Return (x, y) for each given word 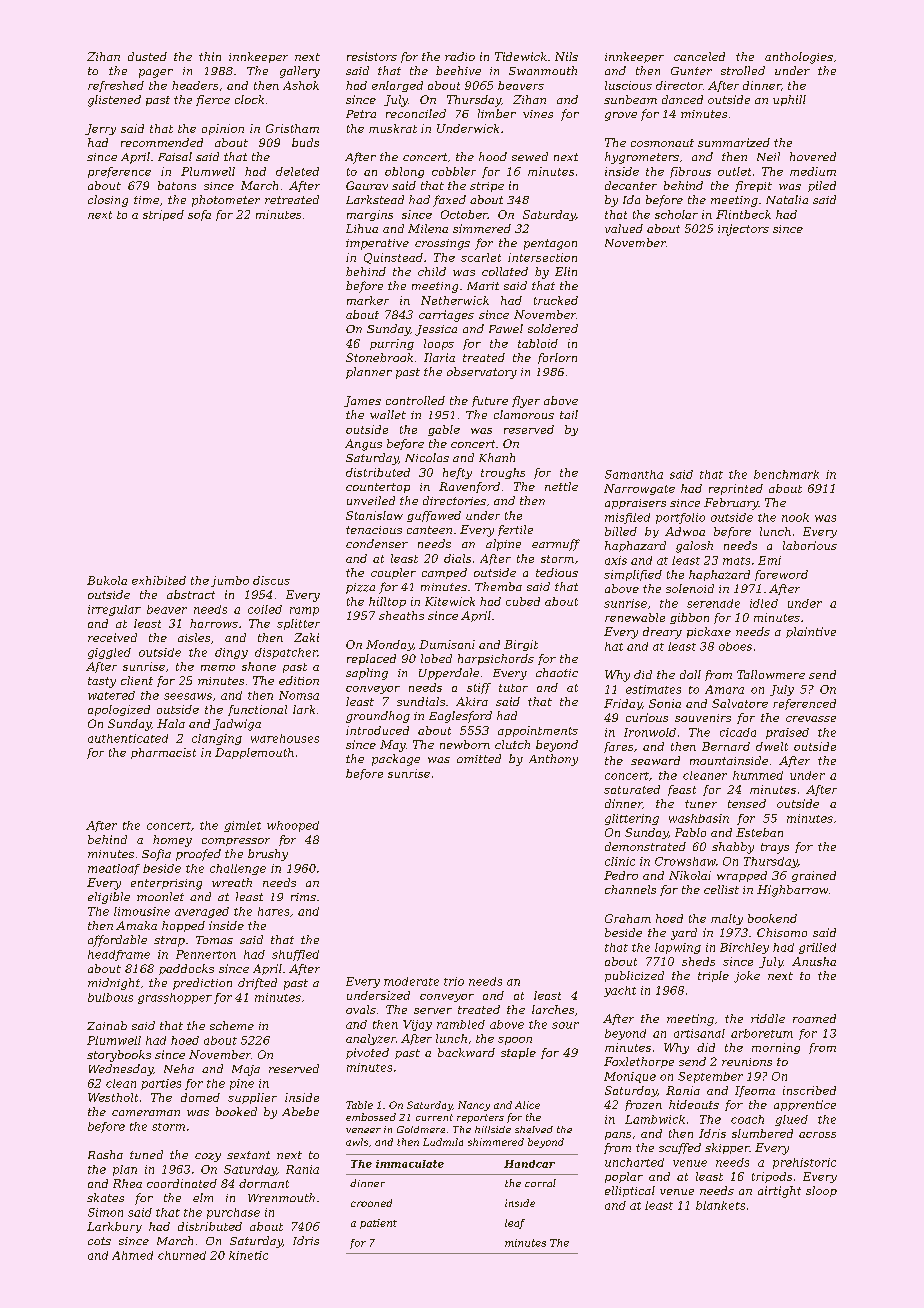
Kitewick (450, 601)
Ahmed (132, 1255)
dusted (147, 56)
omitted (479, 758)
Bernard (726, 746)
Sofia (156, 855)
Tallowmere (771, 674)
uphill (789, 100)
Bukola (107, 580)
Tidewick (521, 56)
